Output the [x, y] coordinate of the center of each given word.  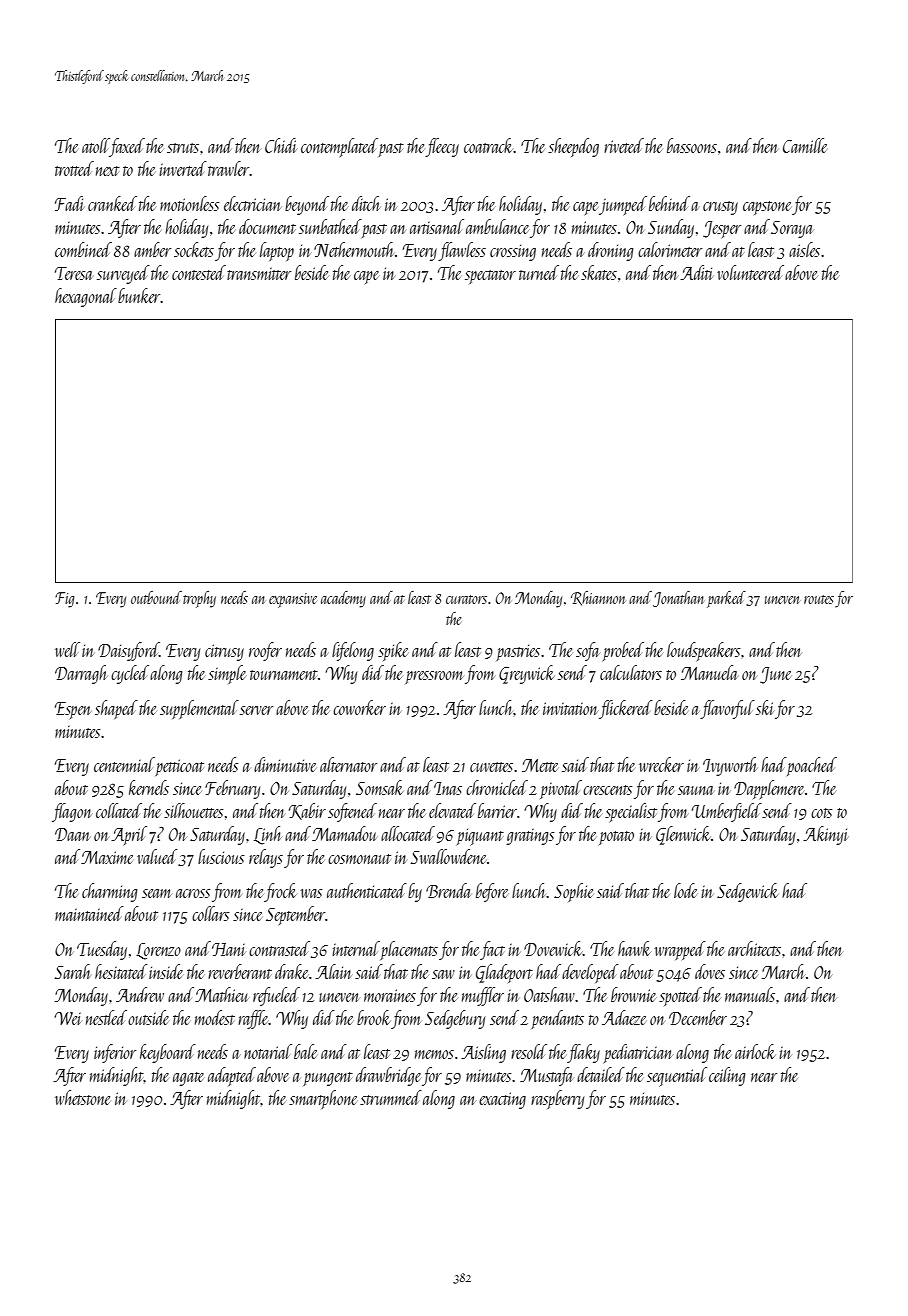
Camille [805, 145]
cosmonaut [359, 859]
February [232, 789]
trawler [228, 168]
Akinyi [825, 835]
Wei [68, 1018]
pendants [557, 1019]
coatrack [489, 145]
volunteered [750, 272]
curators [466, 599]
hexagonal [86, 297]
